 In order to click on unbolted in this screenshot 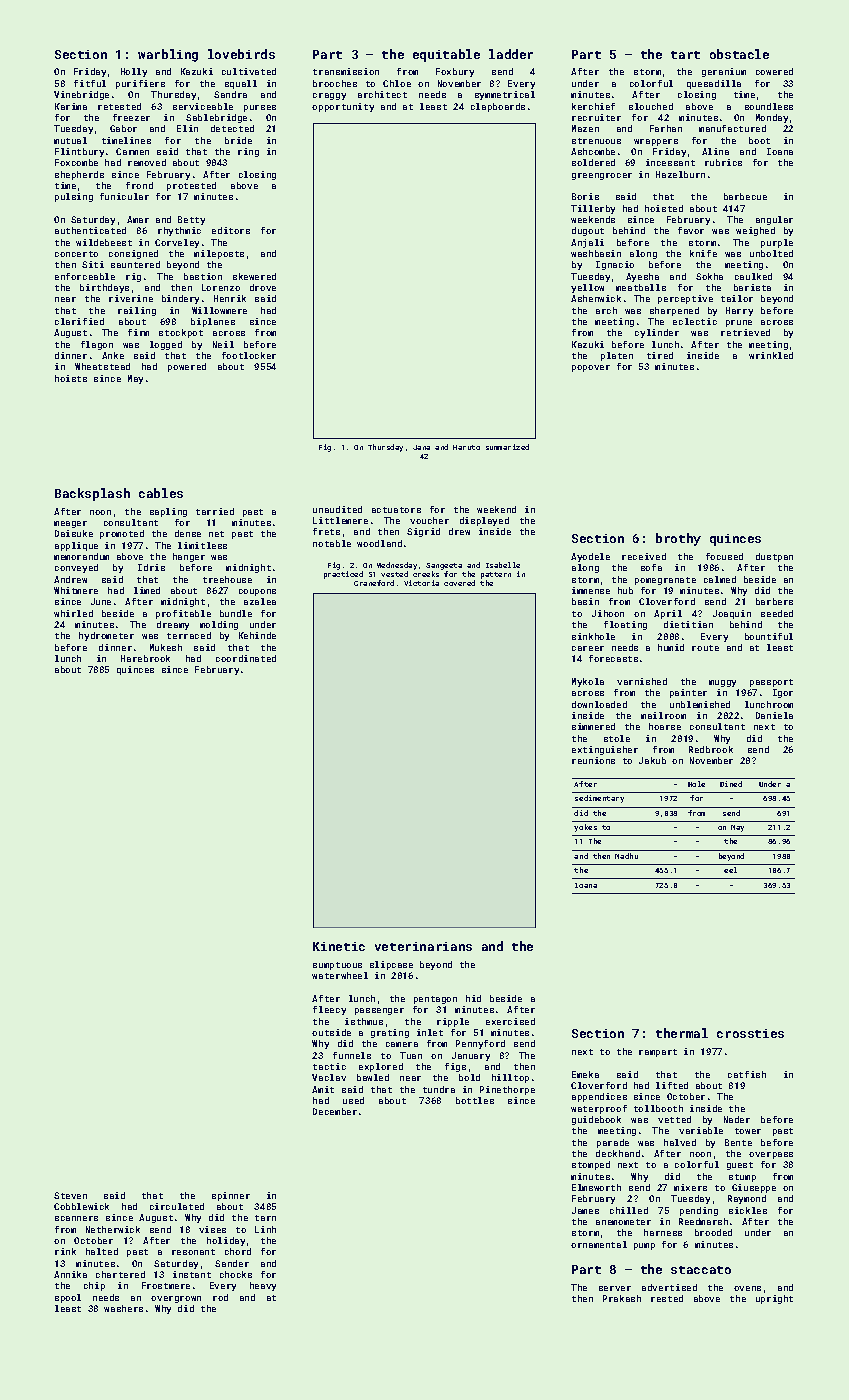, I will do `click(771, 253)`.
